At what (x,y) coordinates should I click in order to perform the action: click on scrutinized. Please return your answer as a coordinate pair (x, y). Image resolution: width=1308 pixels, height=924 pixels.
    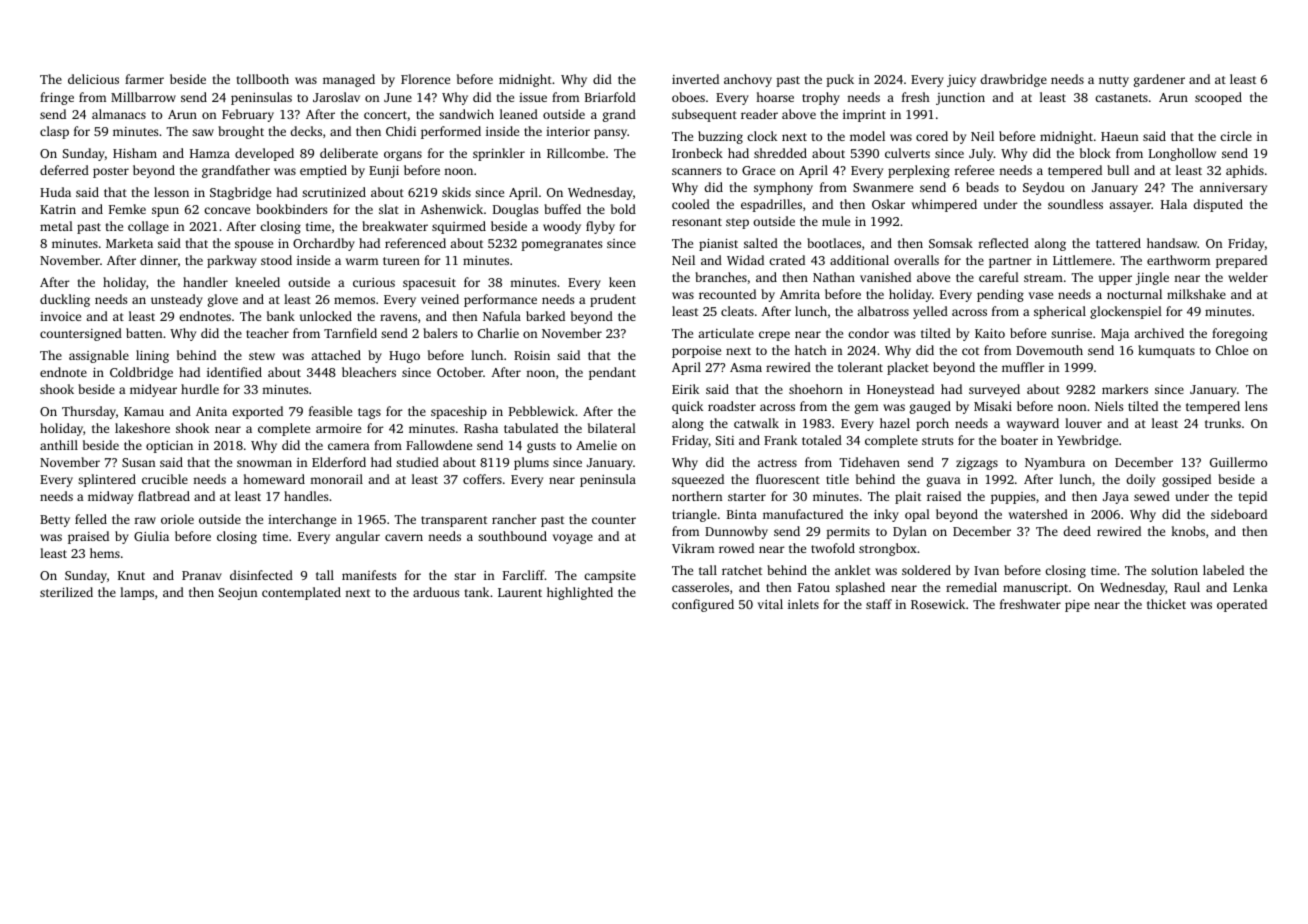
    Looking at the image, I should click on (334, 192).
